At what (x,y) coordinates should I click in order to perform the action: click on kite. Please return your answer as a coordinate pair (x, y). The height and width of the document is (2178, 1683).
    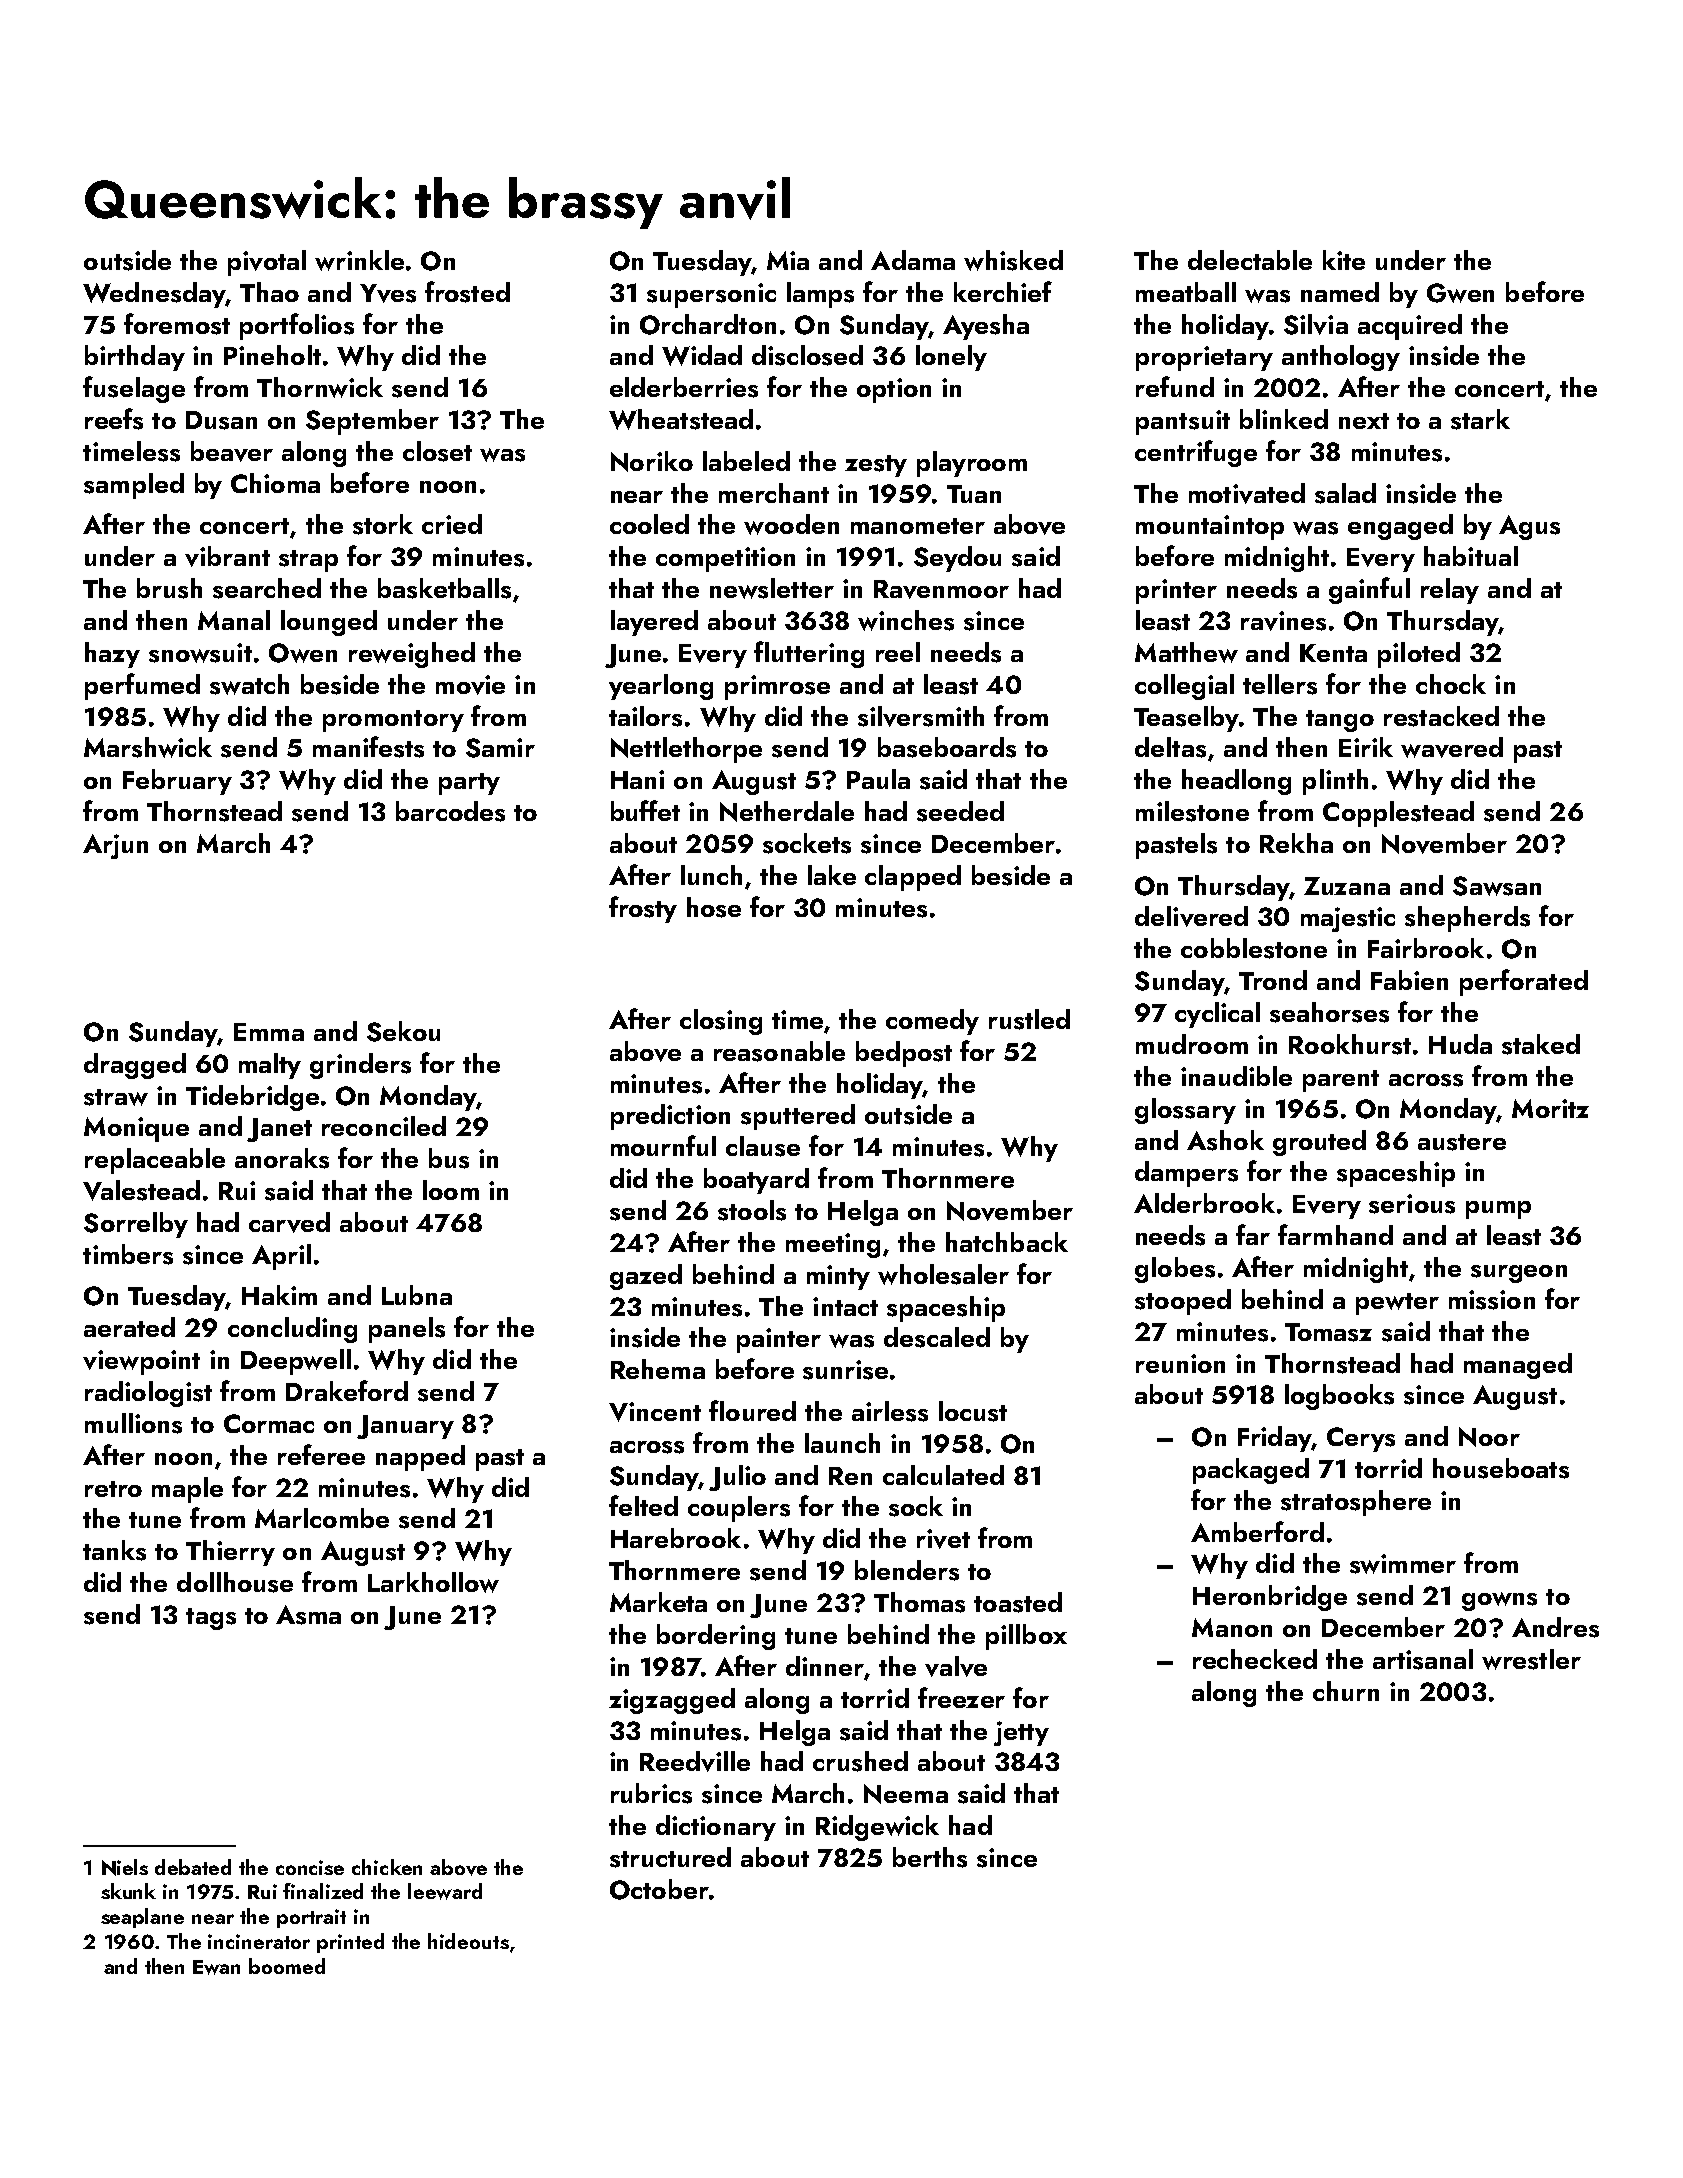
    Looking at the image, I should click on (1344, 260).
